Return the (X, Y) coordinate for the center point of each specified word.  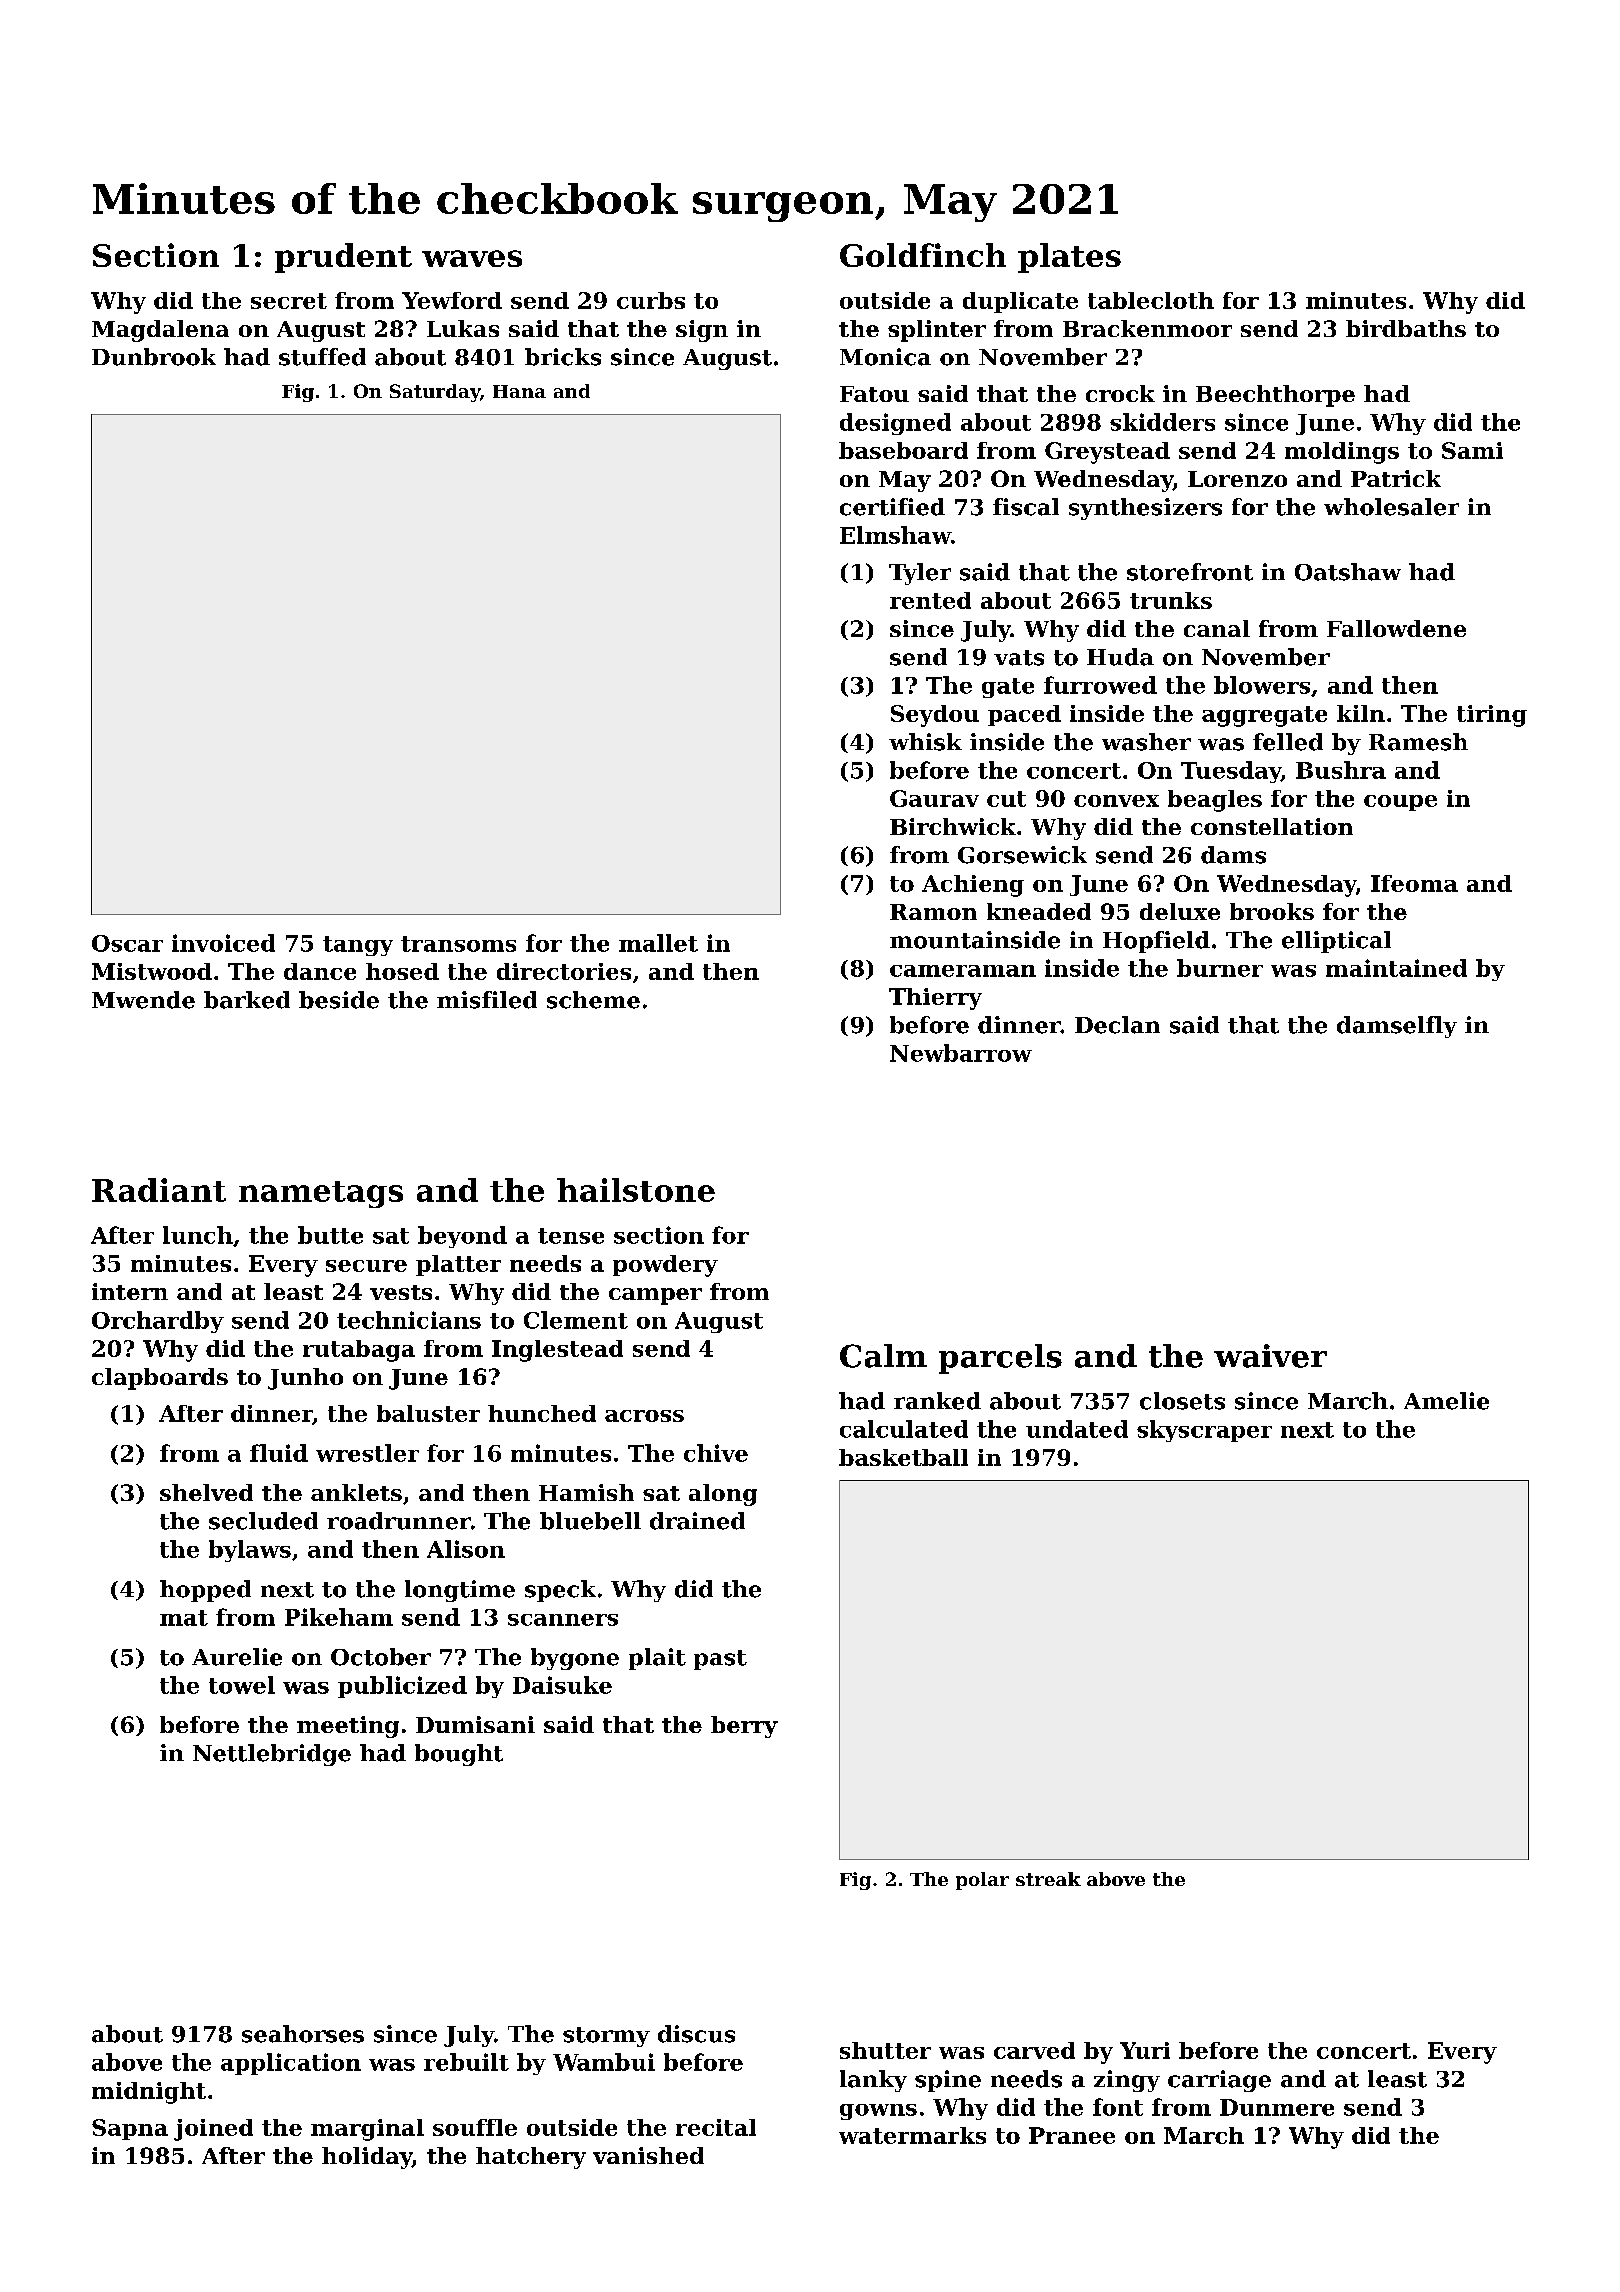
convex (1116, 801)
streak (1048, 1879)
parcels (1000, 1359)
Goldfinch (923, 255)
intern (130, 1291)
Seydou (935, 716)
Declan (1117, 1025)
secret (289, 301)
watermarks (912, 2135)
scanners (563, 1620)
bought (459, 1755)
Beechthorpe (1275, 396)
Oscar (127, 943)
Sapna (130, 2129)
